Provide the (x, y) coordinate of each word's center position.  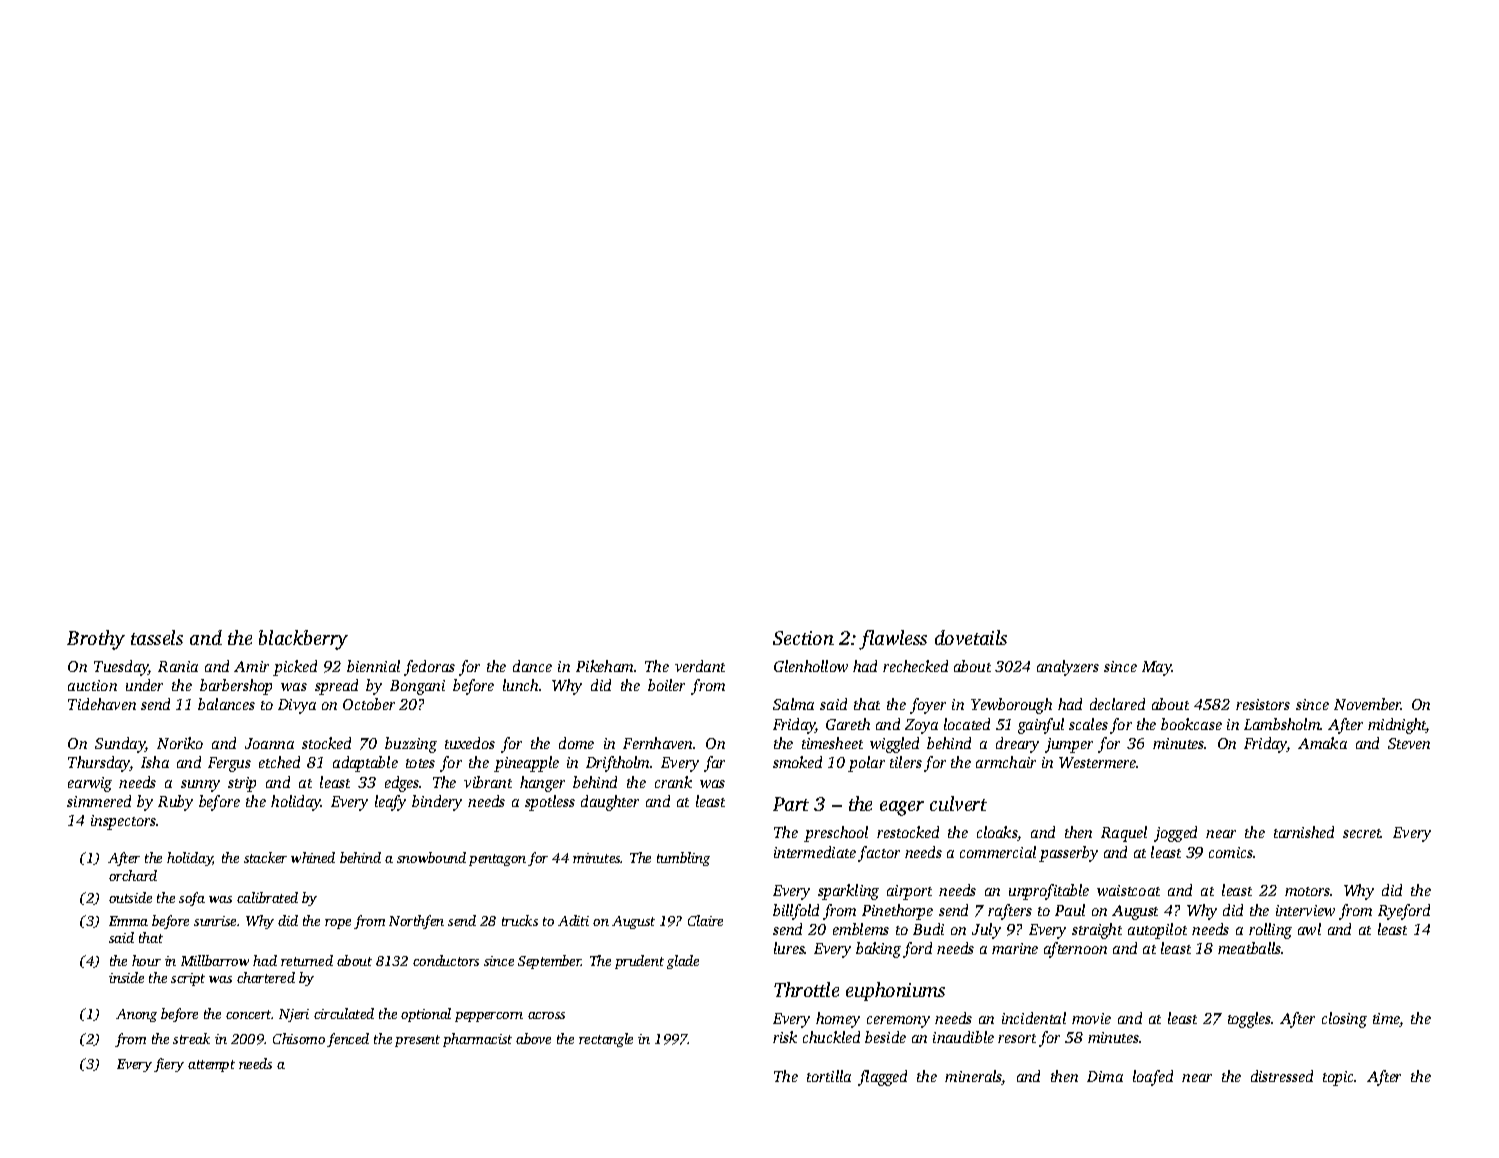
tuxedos (470, 743)
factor (879, 854)
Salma (793, 704)
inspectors (123, 822)
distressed (1282, 1076)
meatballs (1250, 948)
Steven (1409, 743)
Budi (928, 929)
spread (336, 687)
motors (1308, 891)
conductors (446, 960)
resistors (1263, 704)
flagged (882, 1078)
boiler (666, 685)
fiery (169, 1065)
